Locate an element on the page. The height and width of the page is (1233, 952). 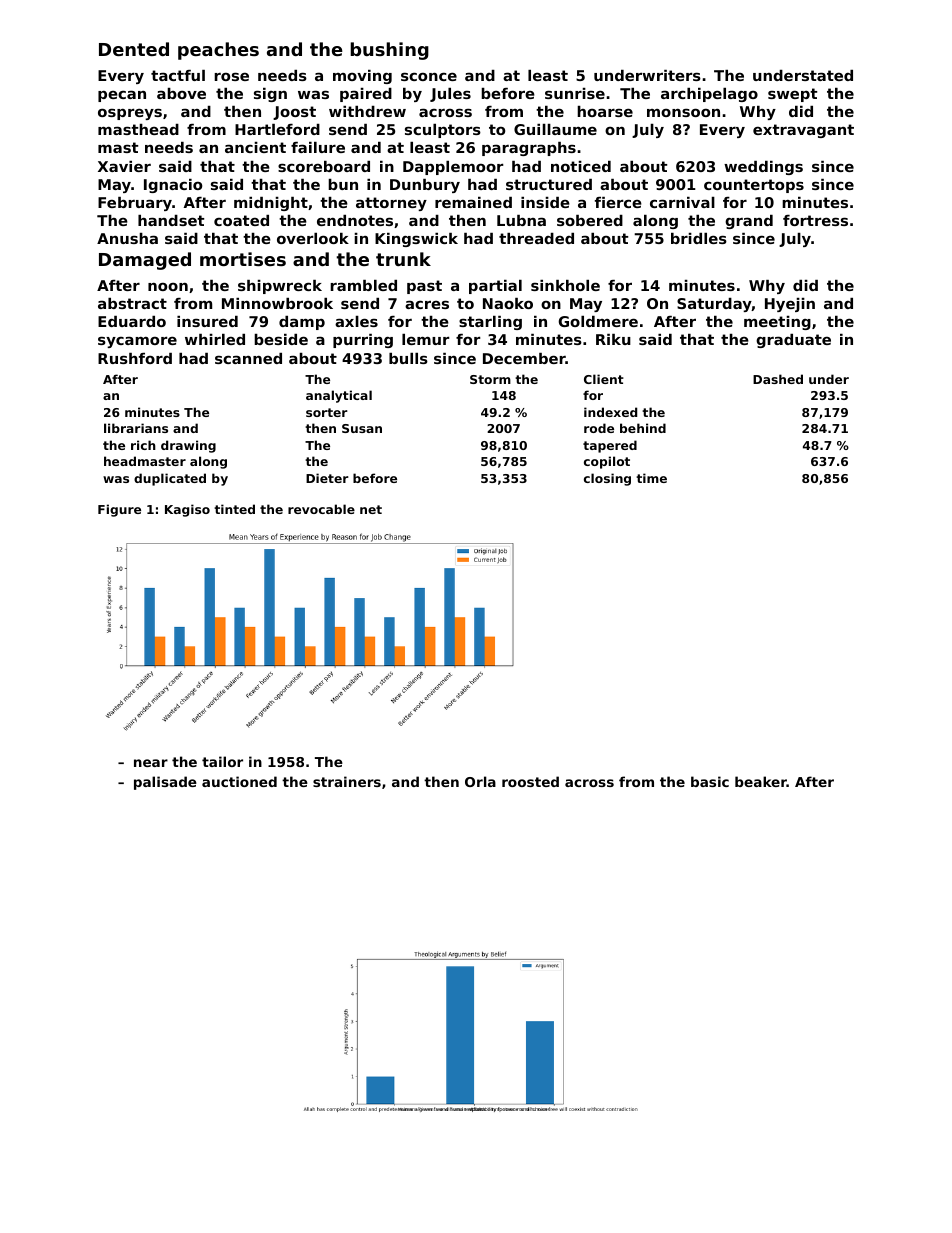
Anusha is located at coordinates (127, 238).
